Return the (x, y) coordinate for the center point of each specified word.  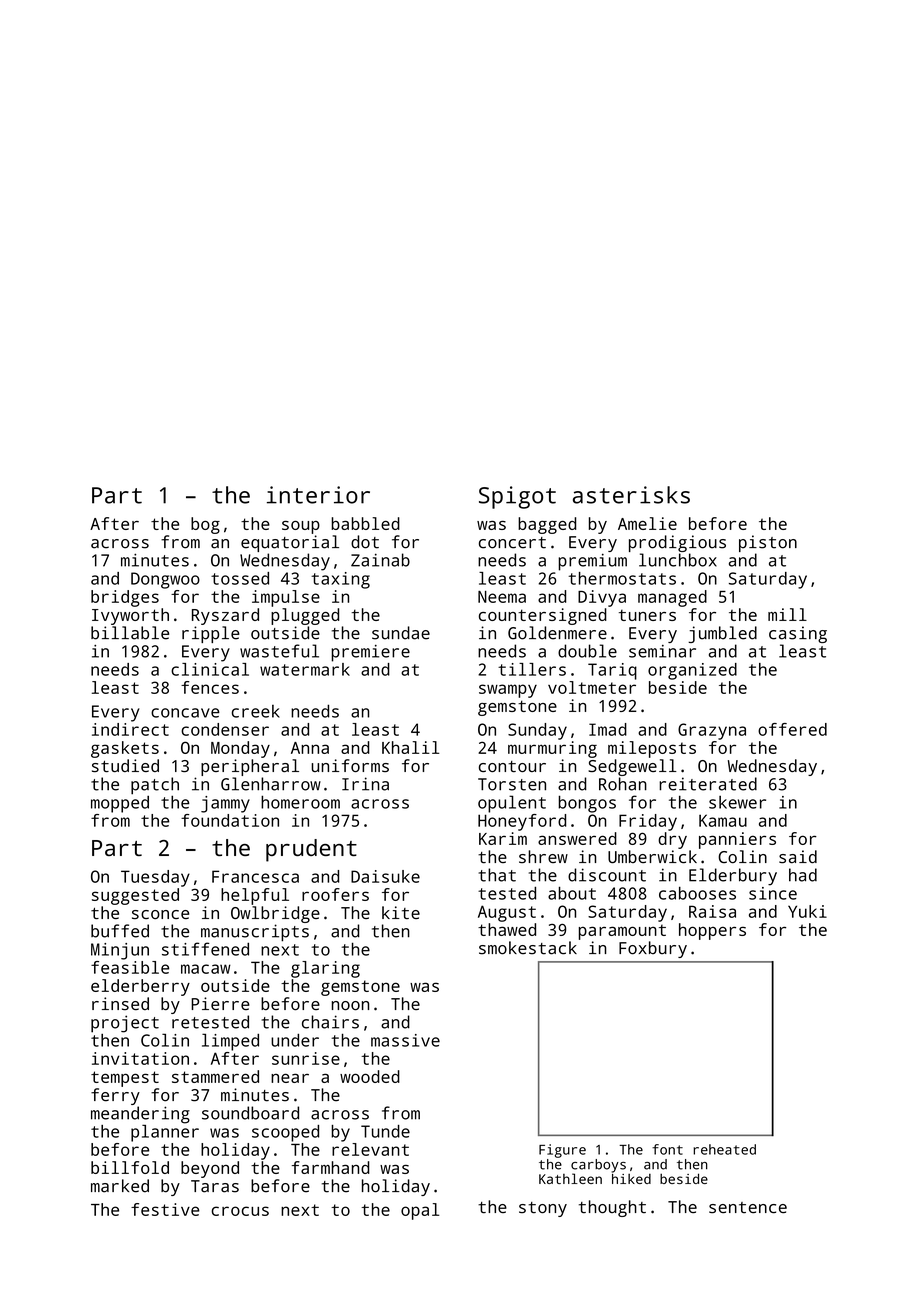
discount (607, 875)
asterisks (631, 495)
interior (318, 495)
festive (165, 1209)
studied (125, 765)
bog (205, 525)
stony (543, 1209)
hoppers (712, 931)
